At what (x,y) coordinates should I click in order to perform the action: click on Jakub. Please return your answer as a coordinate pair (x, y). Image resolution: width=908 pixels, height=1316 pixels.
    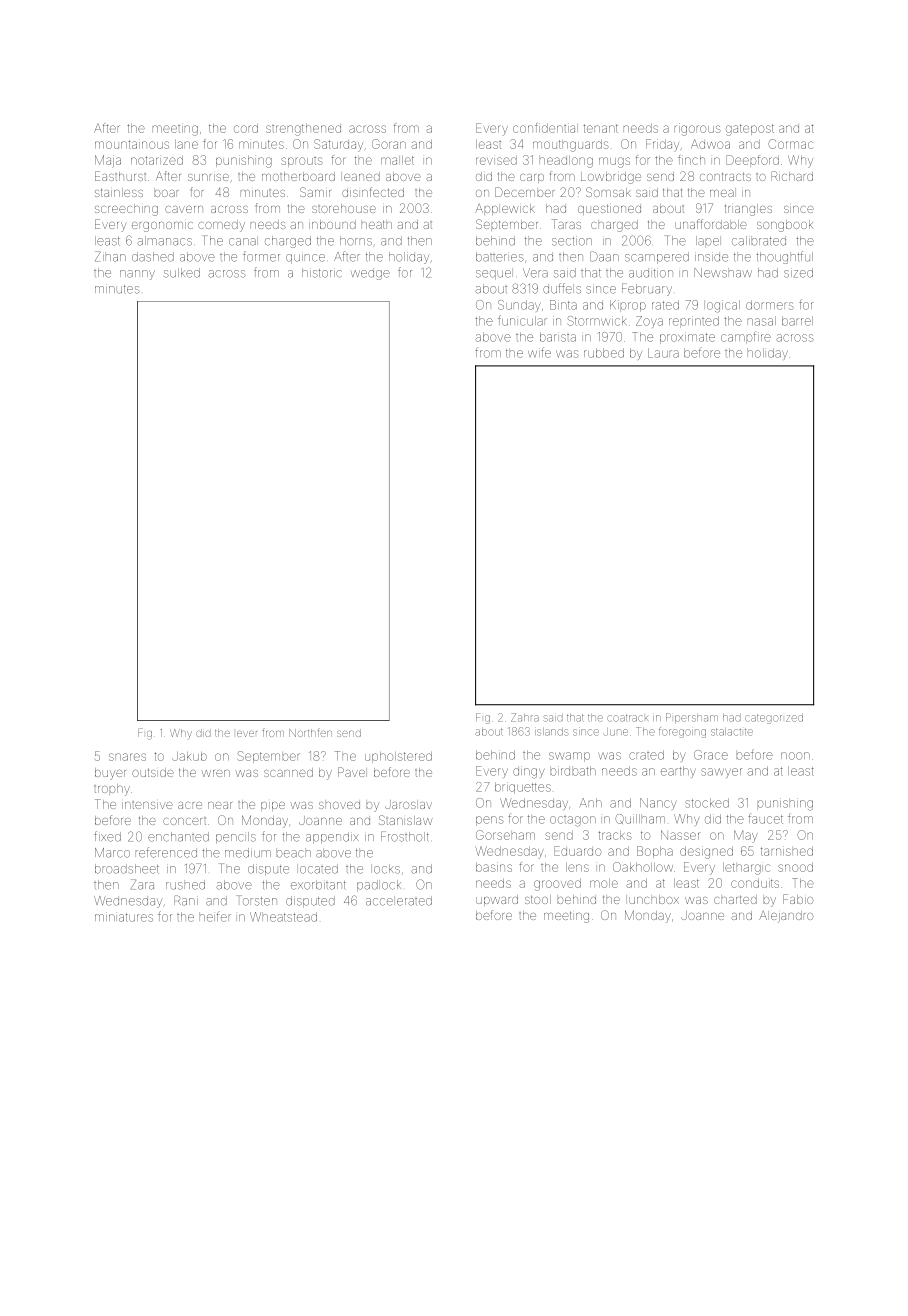
    Looking at the image, I should click on (189, 756).
